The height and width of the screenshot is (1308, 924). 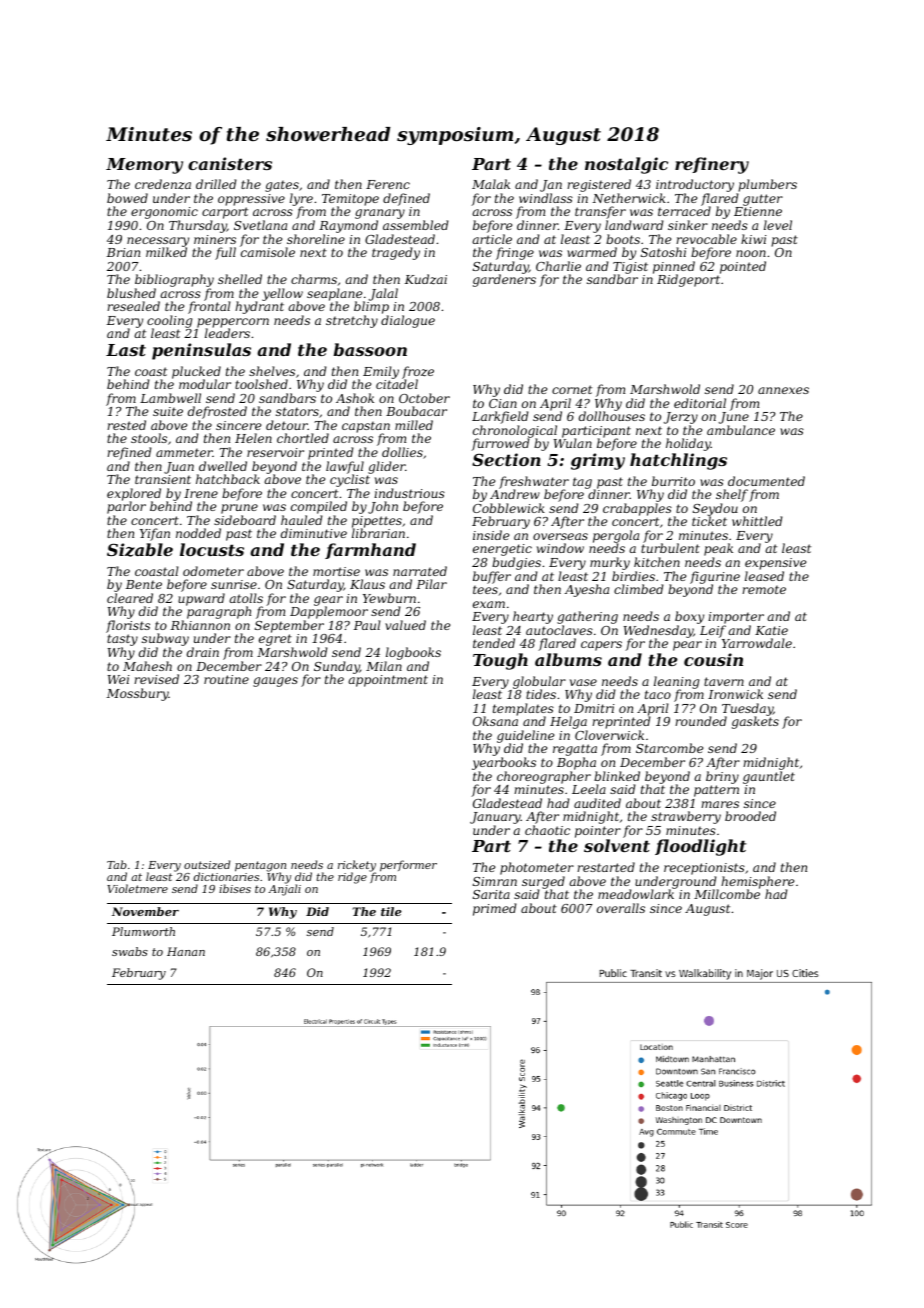 I want to click on rickety, so click(x=357, y=866).
